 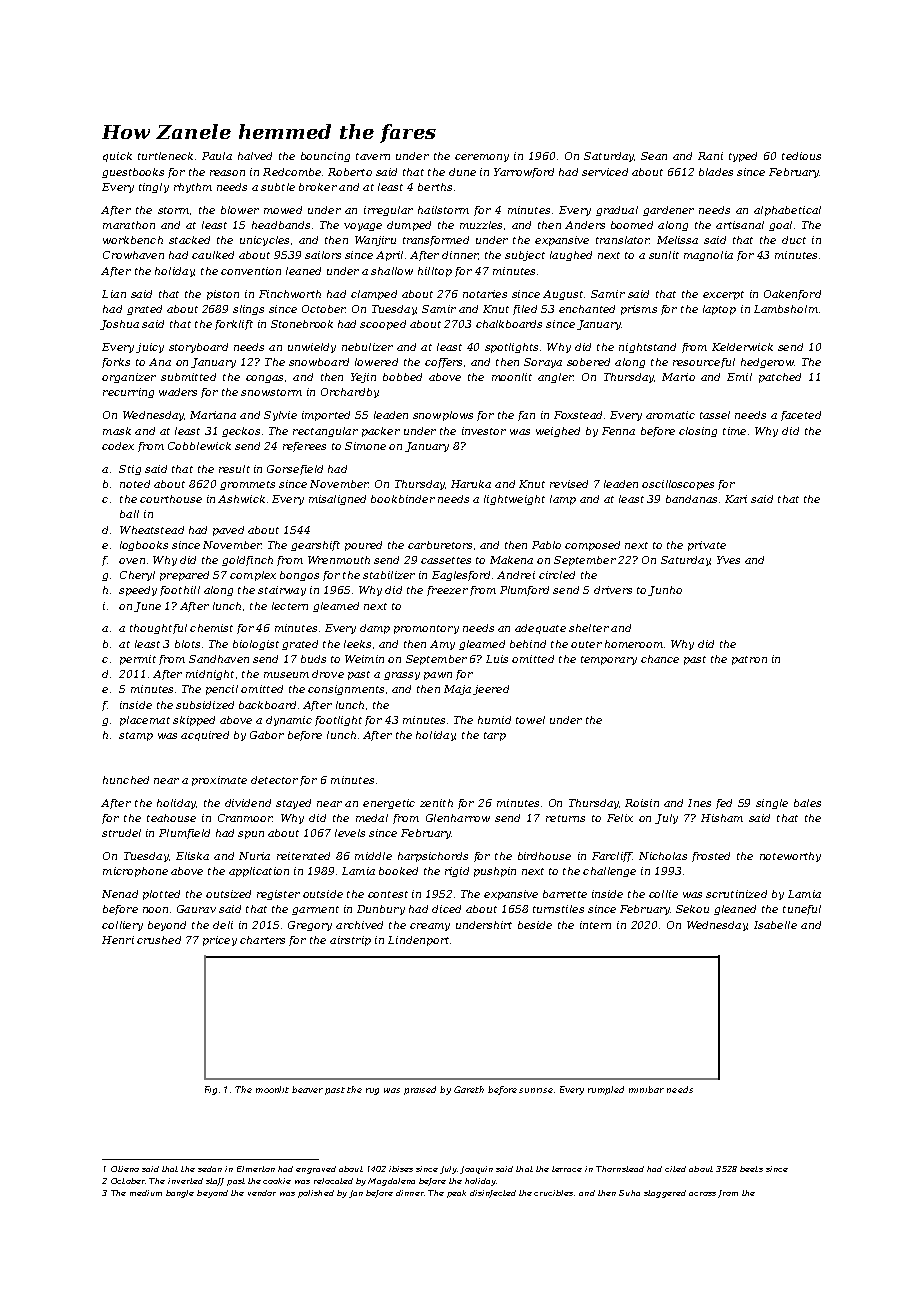 I want to click on typed, so click(x=743, y=157).
